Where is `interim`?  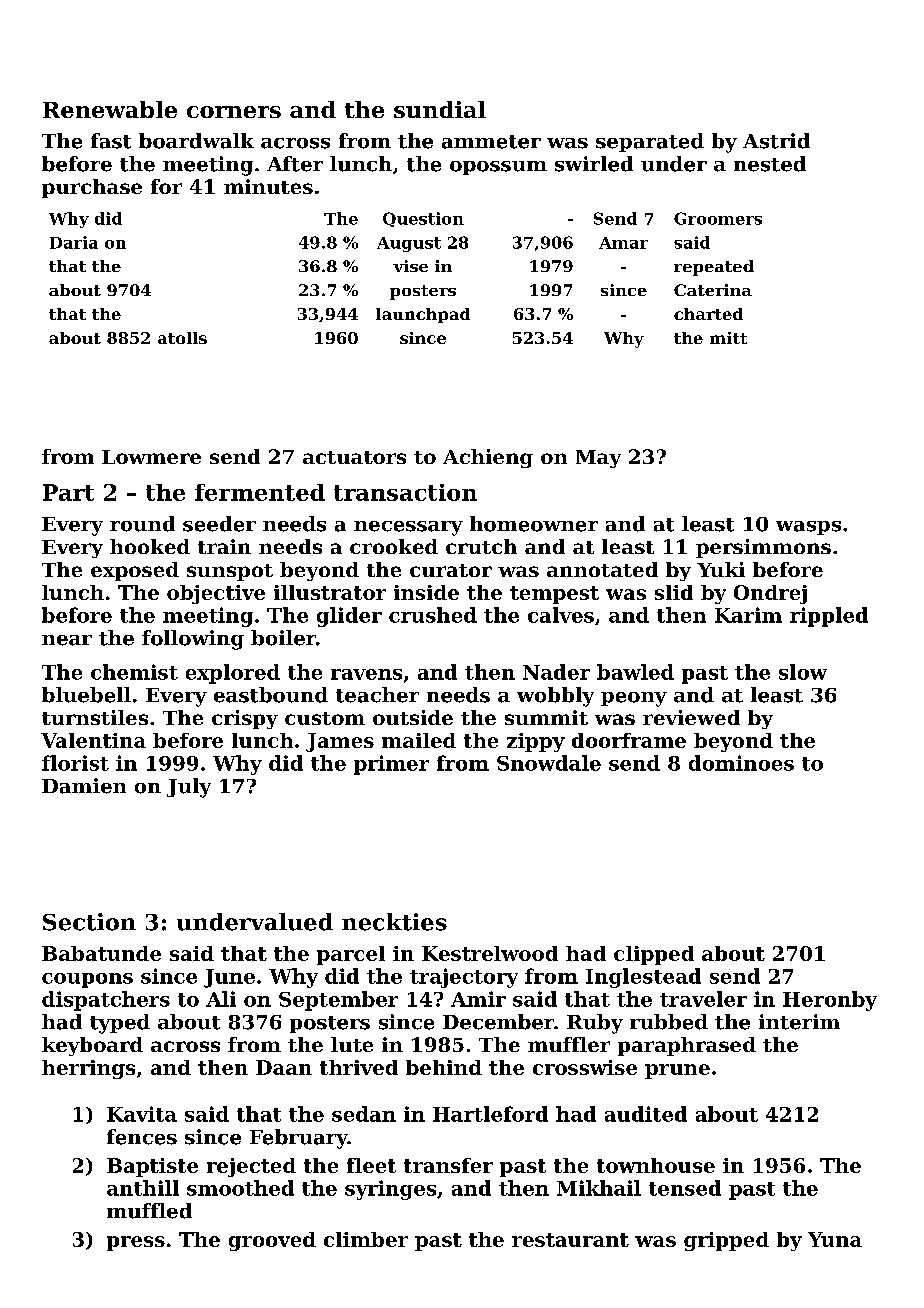 interim is located at coordinates (799, 1022).
